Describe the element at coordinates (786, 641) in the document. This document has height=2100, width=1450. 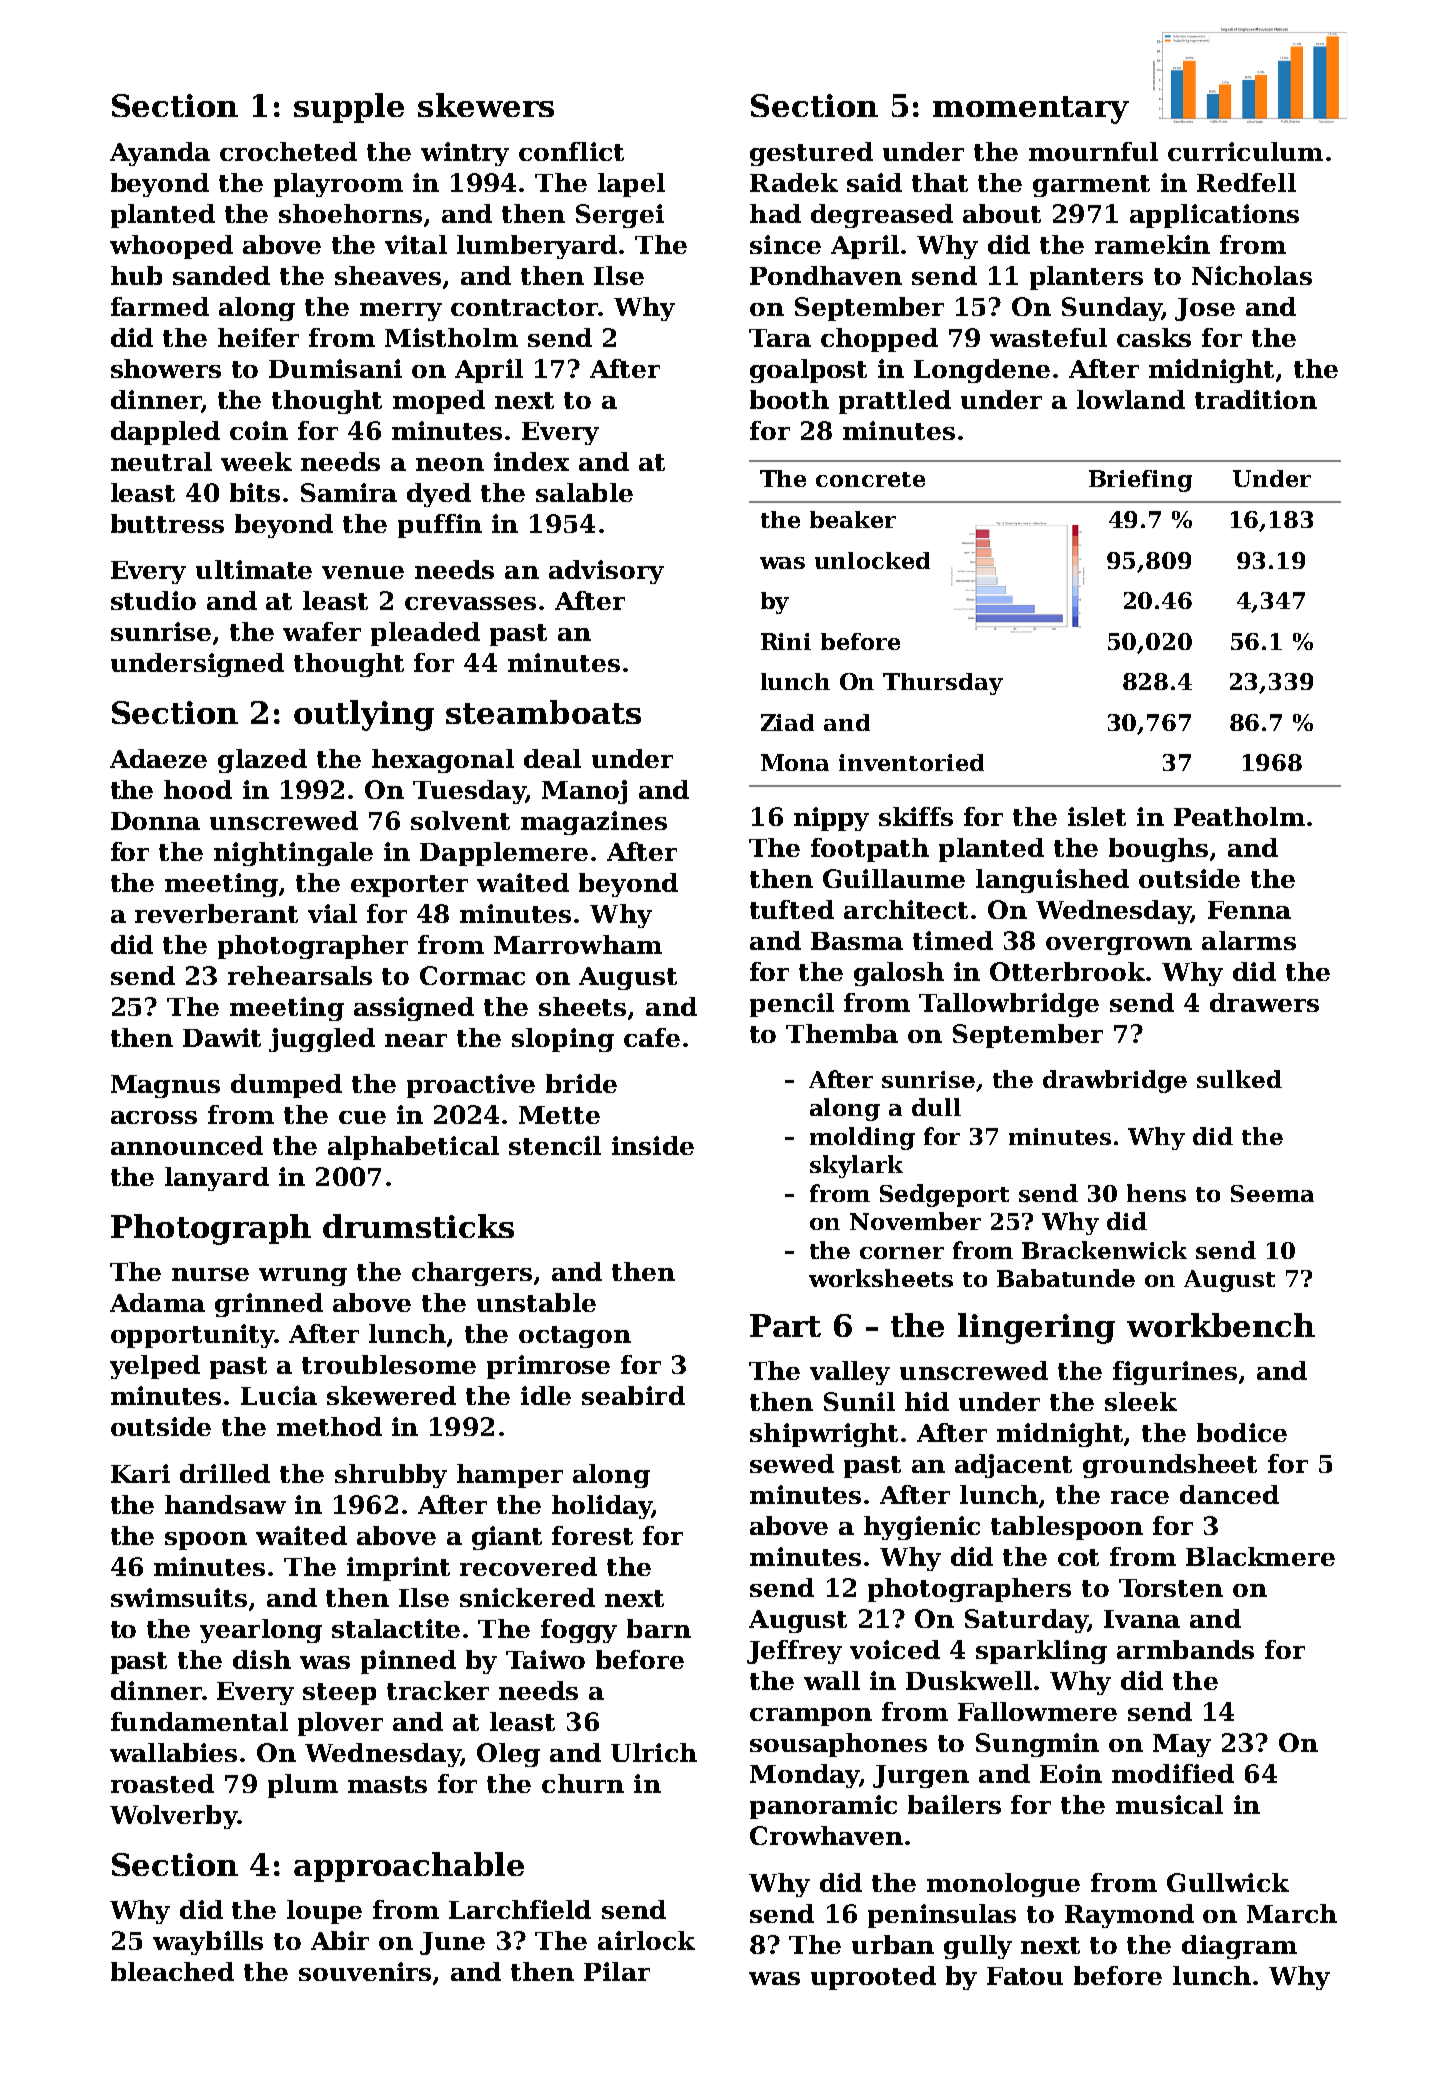
I see `Rini` at that location.
